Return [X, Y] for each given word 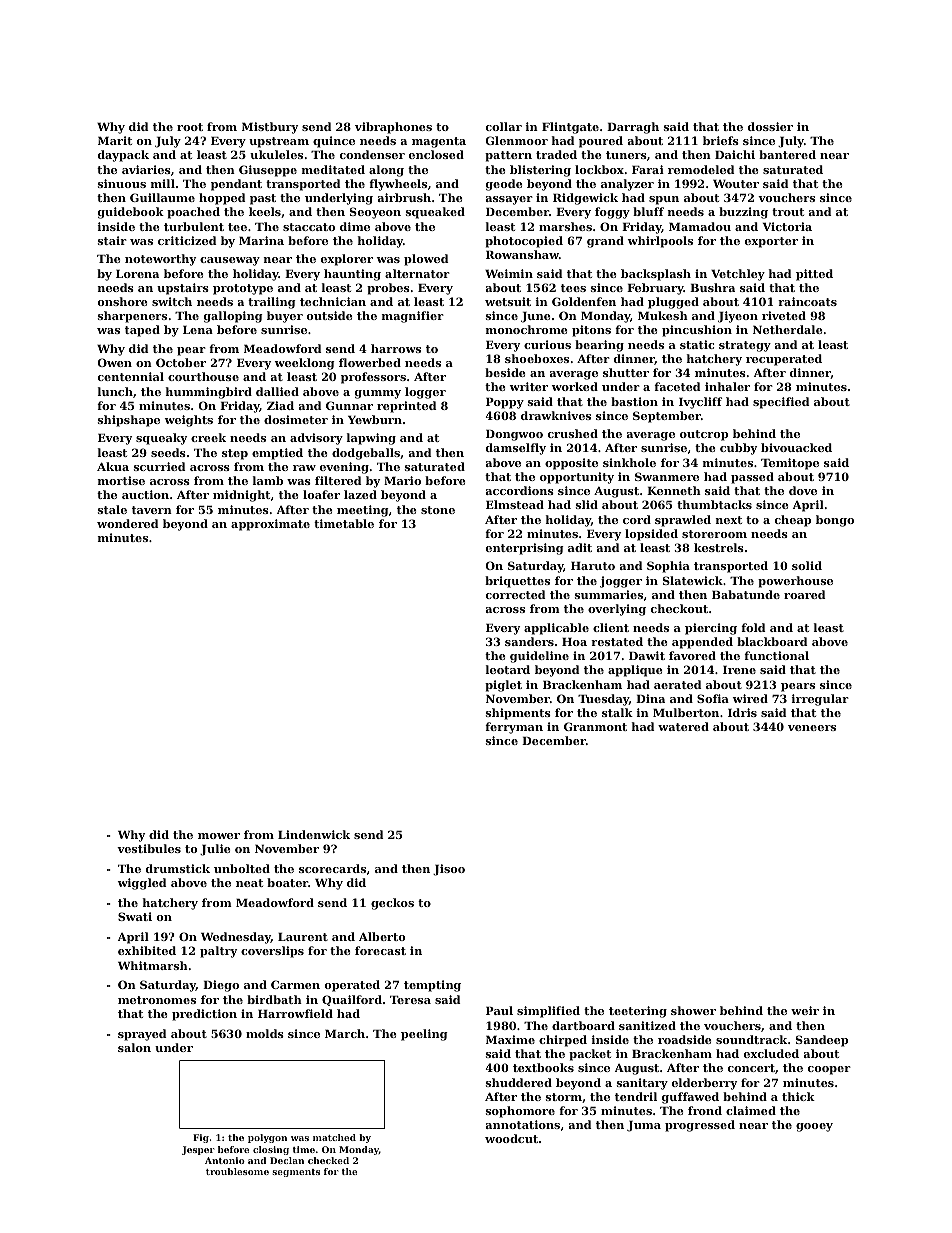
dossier [770, 126]
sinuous [122, 183]
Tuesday [603, 700]
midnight [241, 496]
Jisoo [449, 870]
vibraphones [393, 128]
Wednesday [236, 938]
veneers [812, 728]
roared [805, 594]
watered [683, 726]
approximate [270, 525]
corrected [516, 594]
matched [334, 1137]
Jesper [198, 1150]
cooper [829, 1070]
